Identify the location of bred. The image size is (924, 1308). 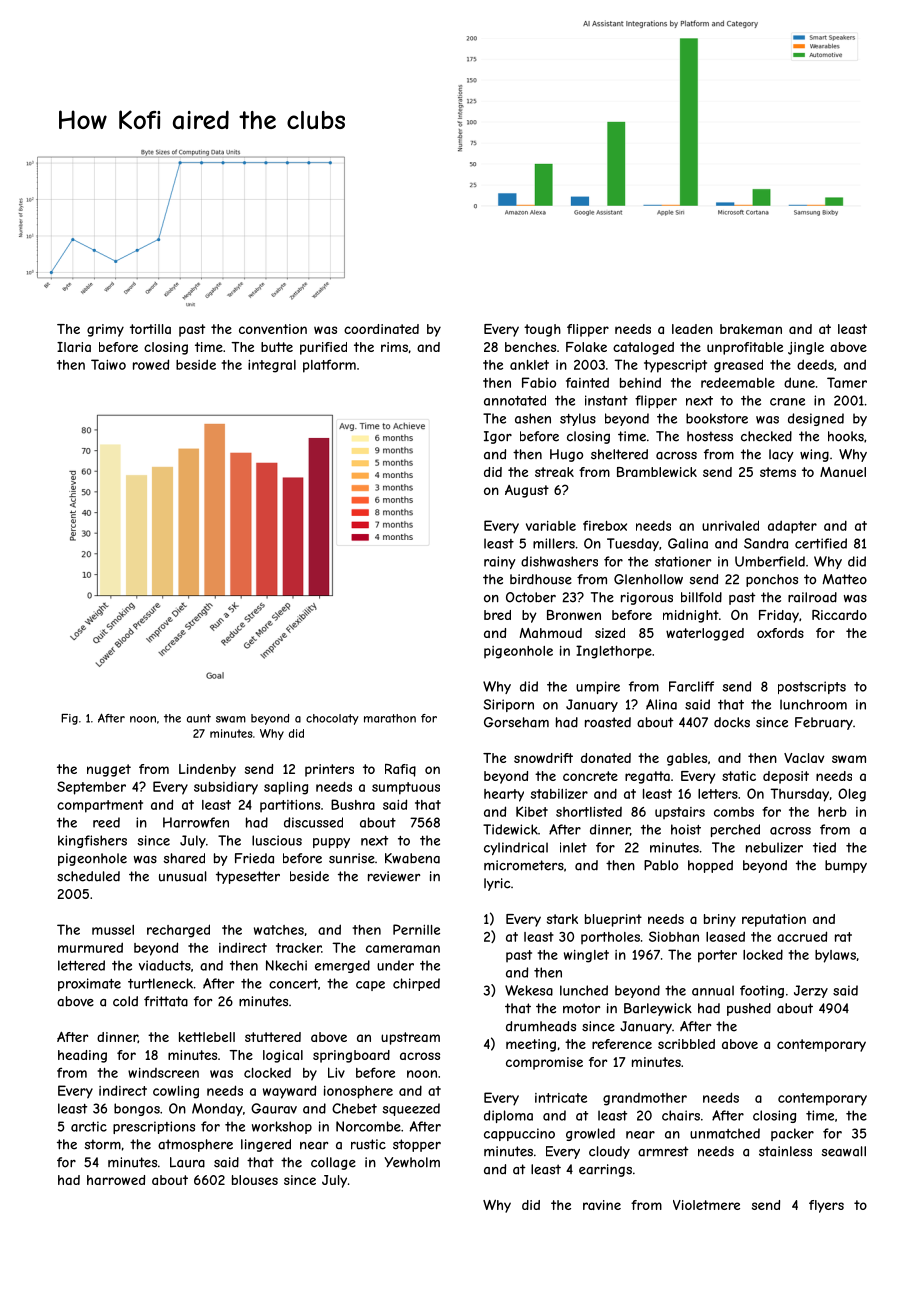
(497, 615).
